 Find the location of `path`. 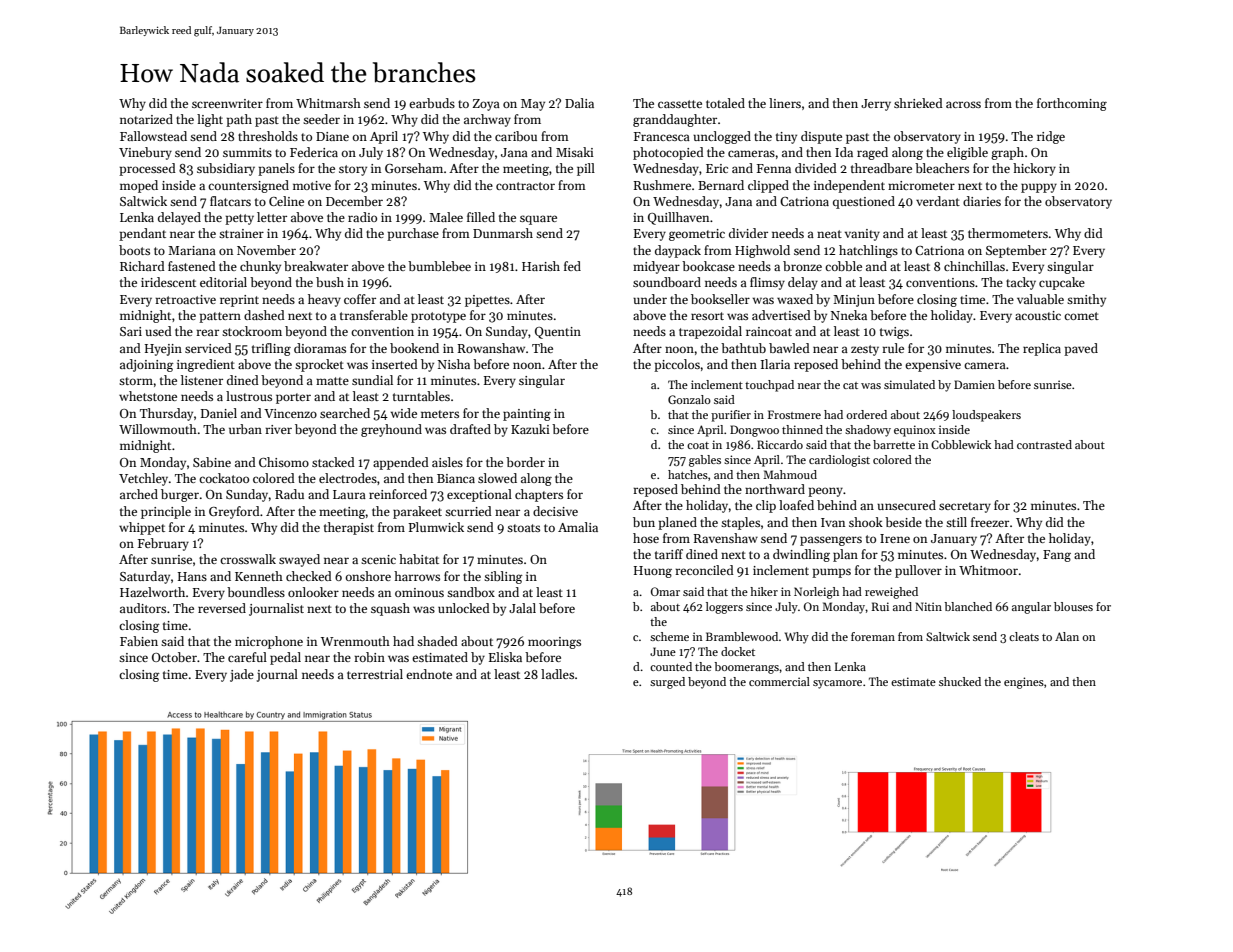

path is located at coordinates (239, 120).
